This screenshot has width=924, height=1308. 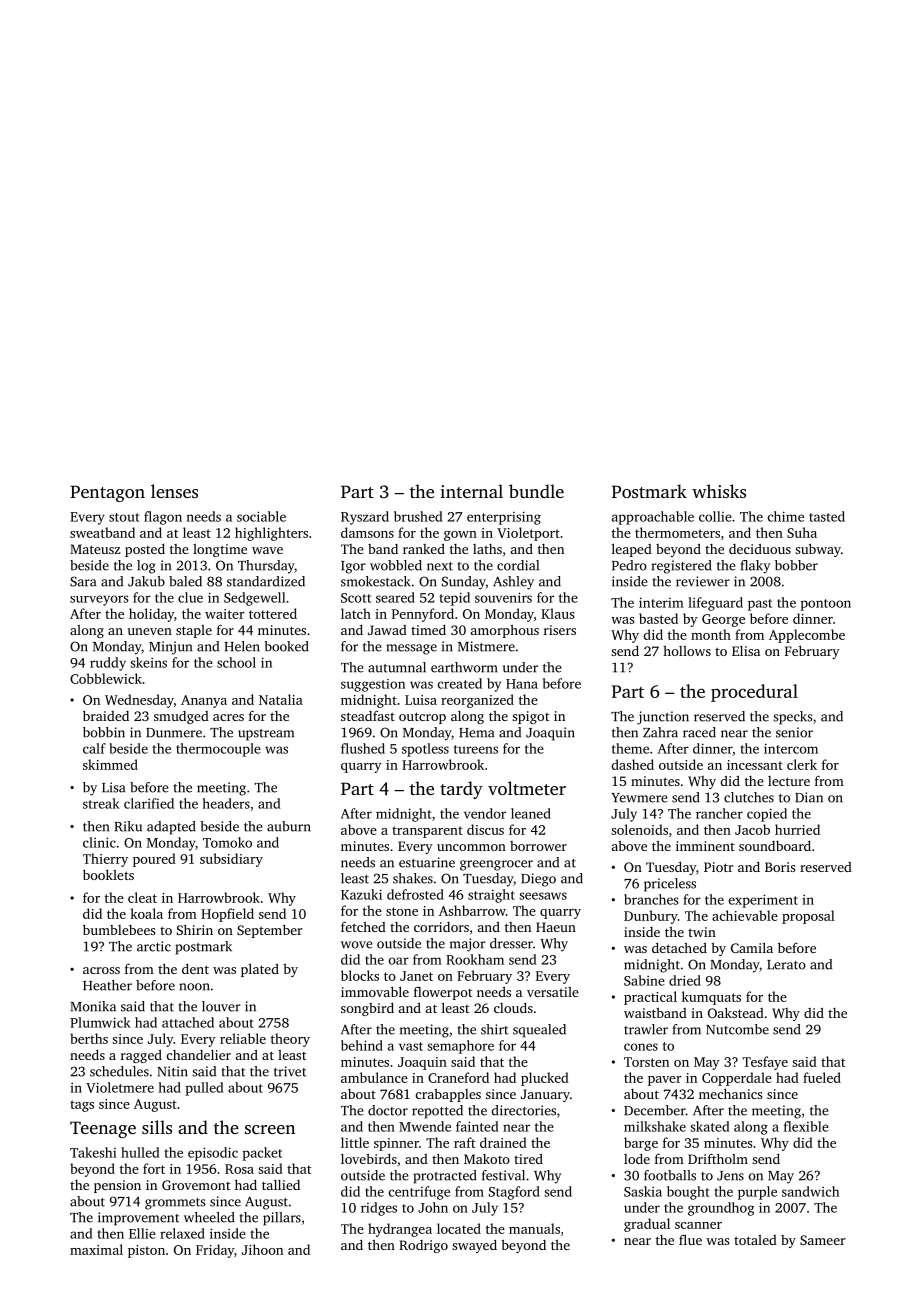 What do you see at coordinates (374, 1077) in the screenshot?
I see `ambulance` at bounding box center [374, 1077].
